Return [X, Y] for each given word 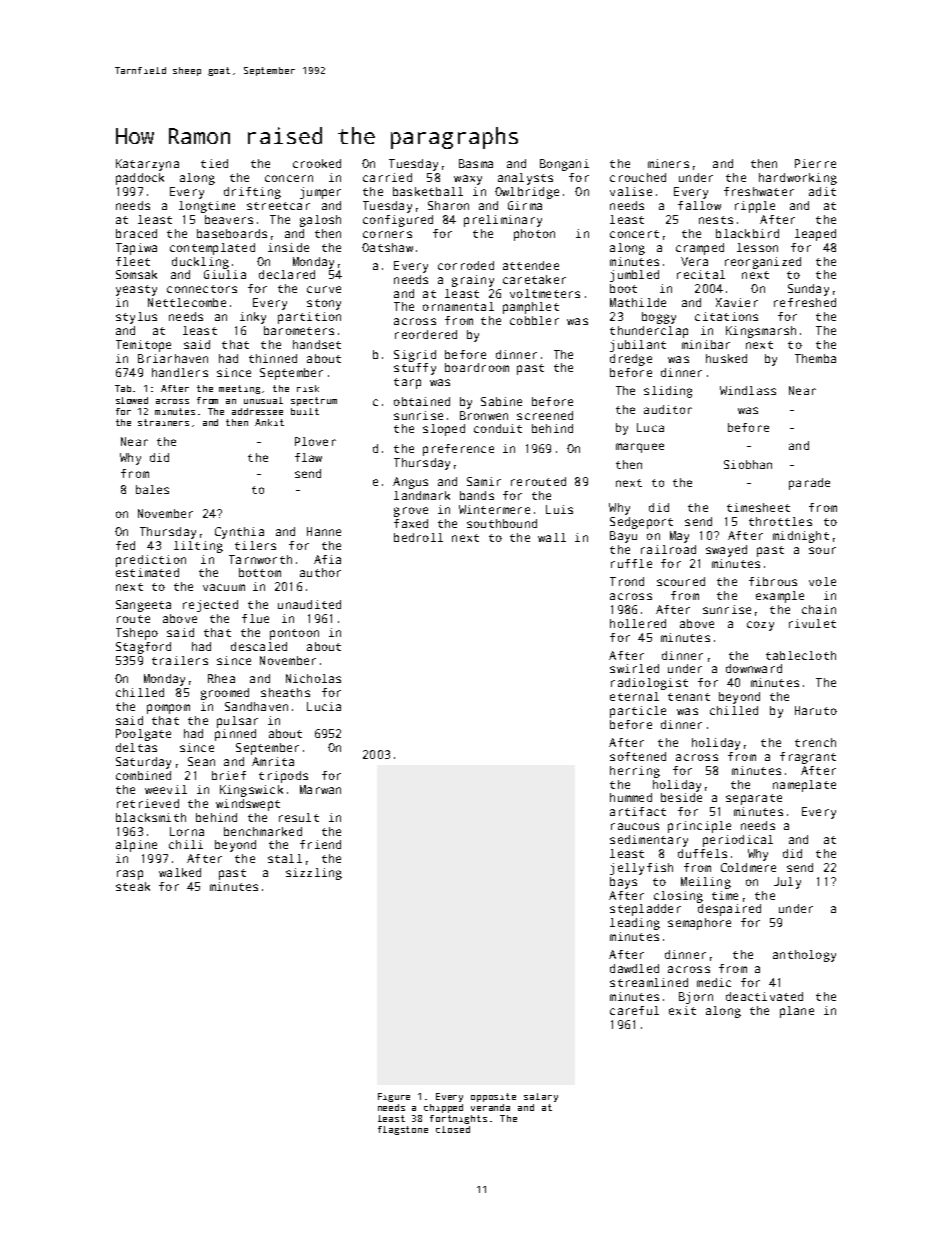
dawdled [634, 968]
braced [136, 233]
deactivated [764, 996]
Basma [476, 163]
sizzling [314, 874]
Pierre [815, 163]
